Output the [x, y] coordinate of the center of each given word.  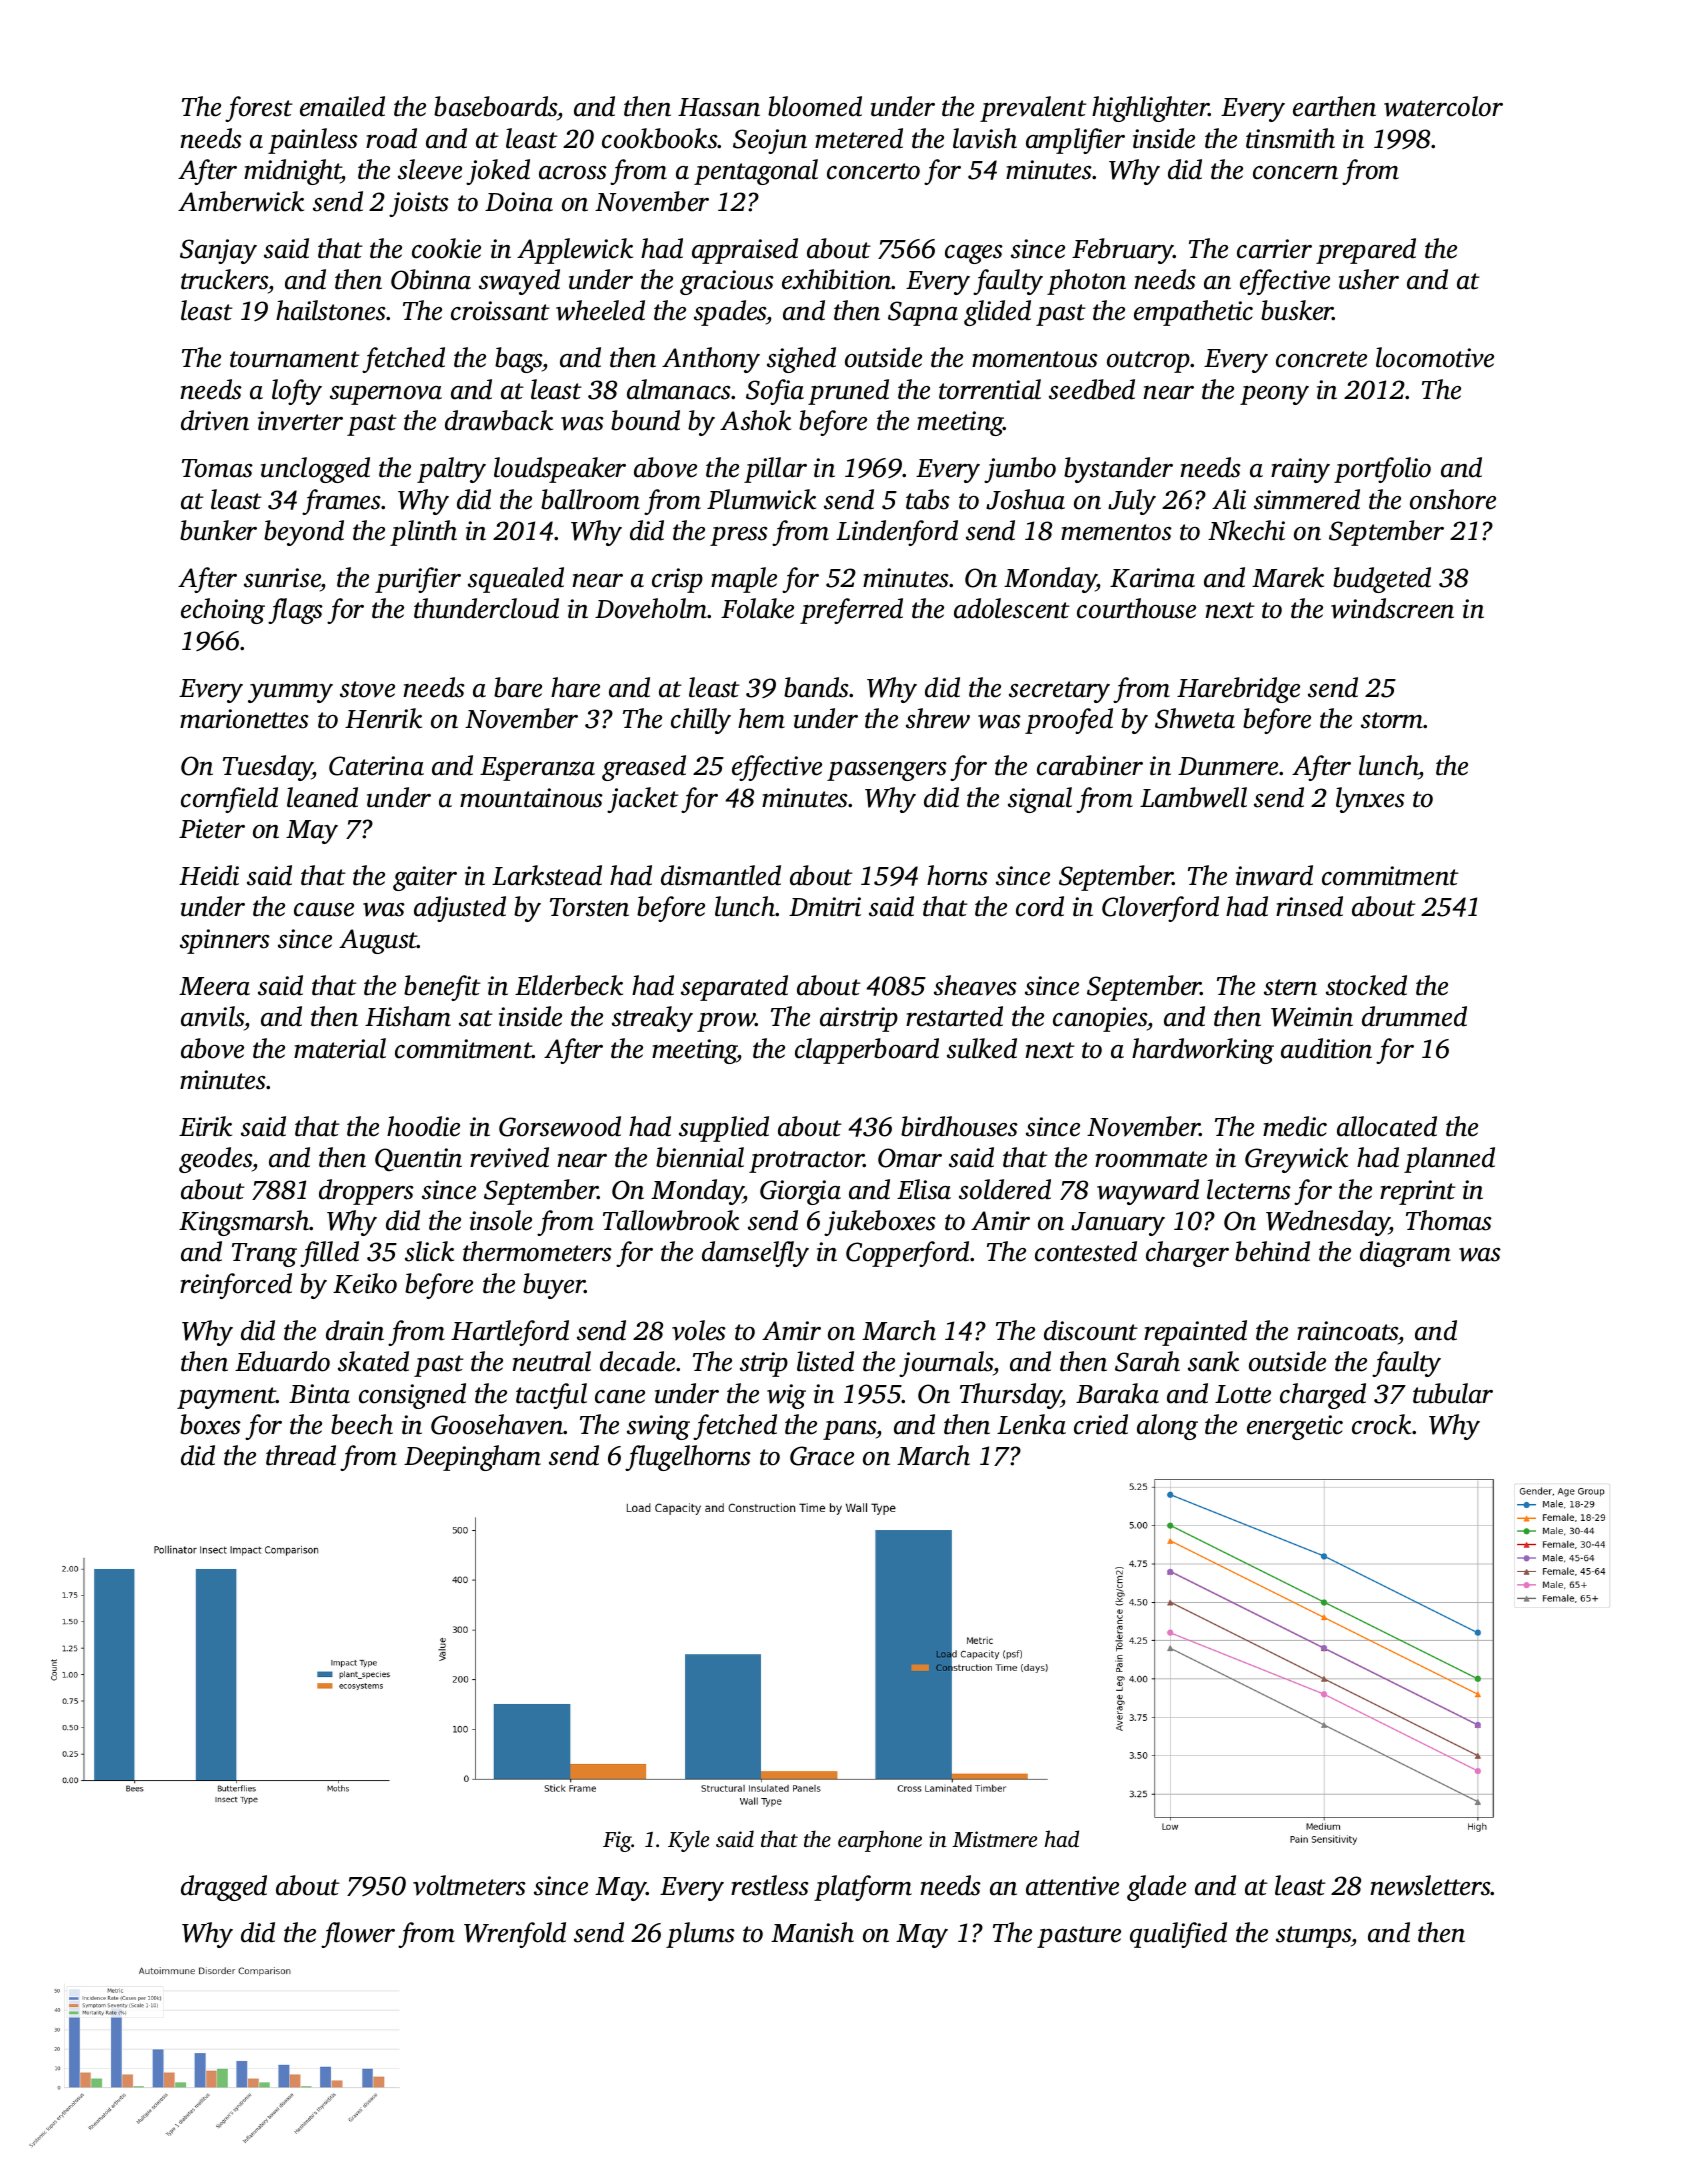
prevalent [1033, 109]
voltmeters [469, 1885]
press [739, 536]
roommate [1151, 1159]
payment [227, 1398]
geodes [215, 1160]
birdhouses [959, 1126]
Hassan [719, 107]
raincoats [1348, 1331]
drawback [499, 420]
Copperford [907, 1254]
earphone [880, 1841]
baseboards [495, 106]
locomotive [1435, 357]
